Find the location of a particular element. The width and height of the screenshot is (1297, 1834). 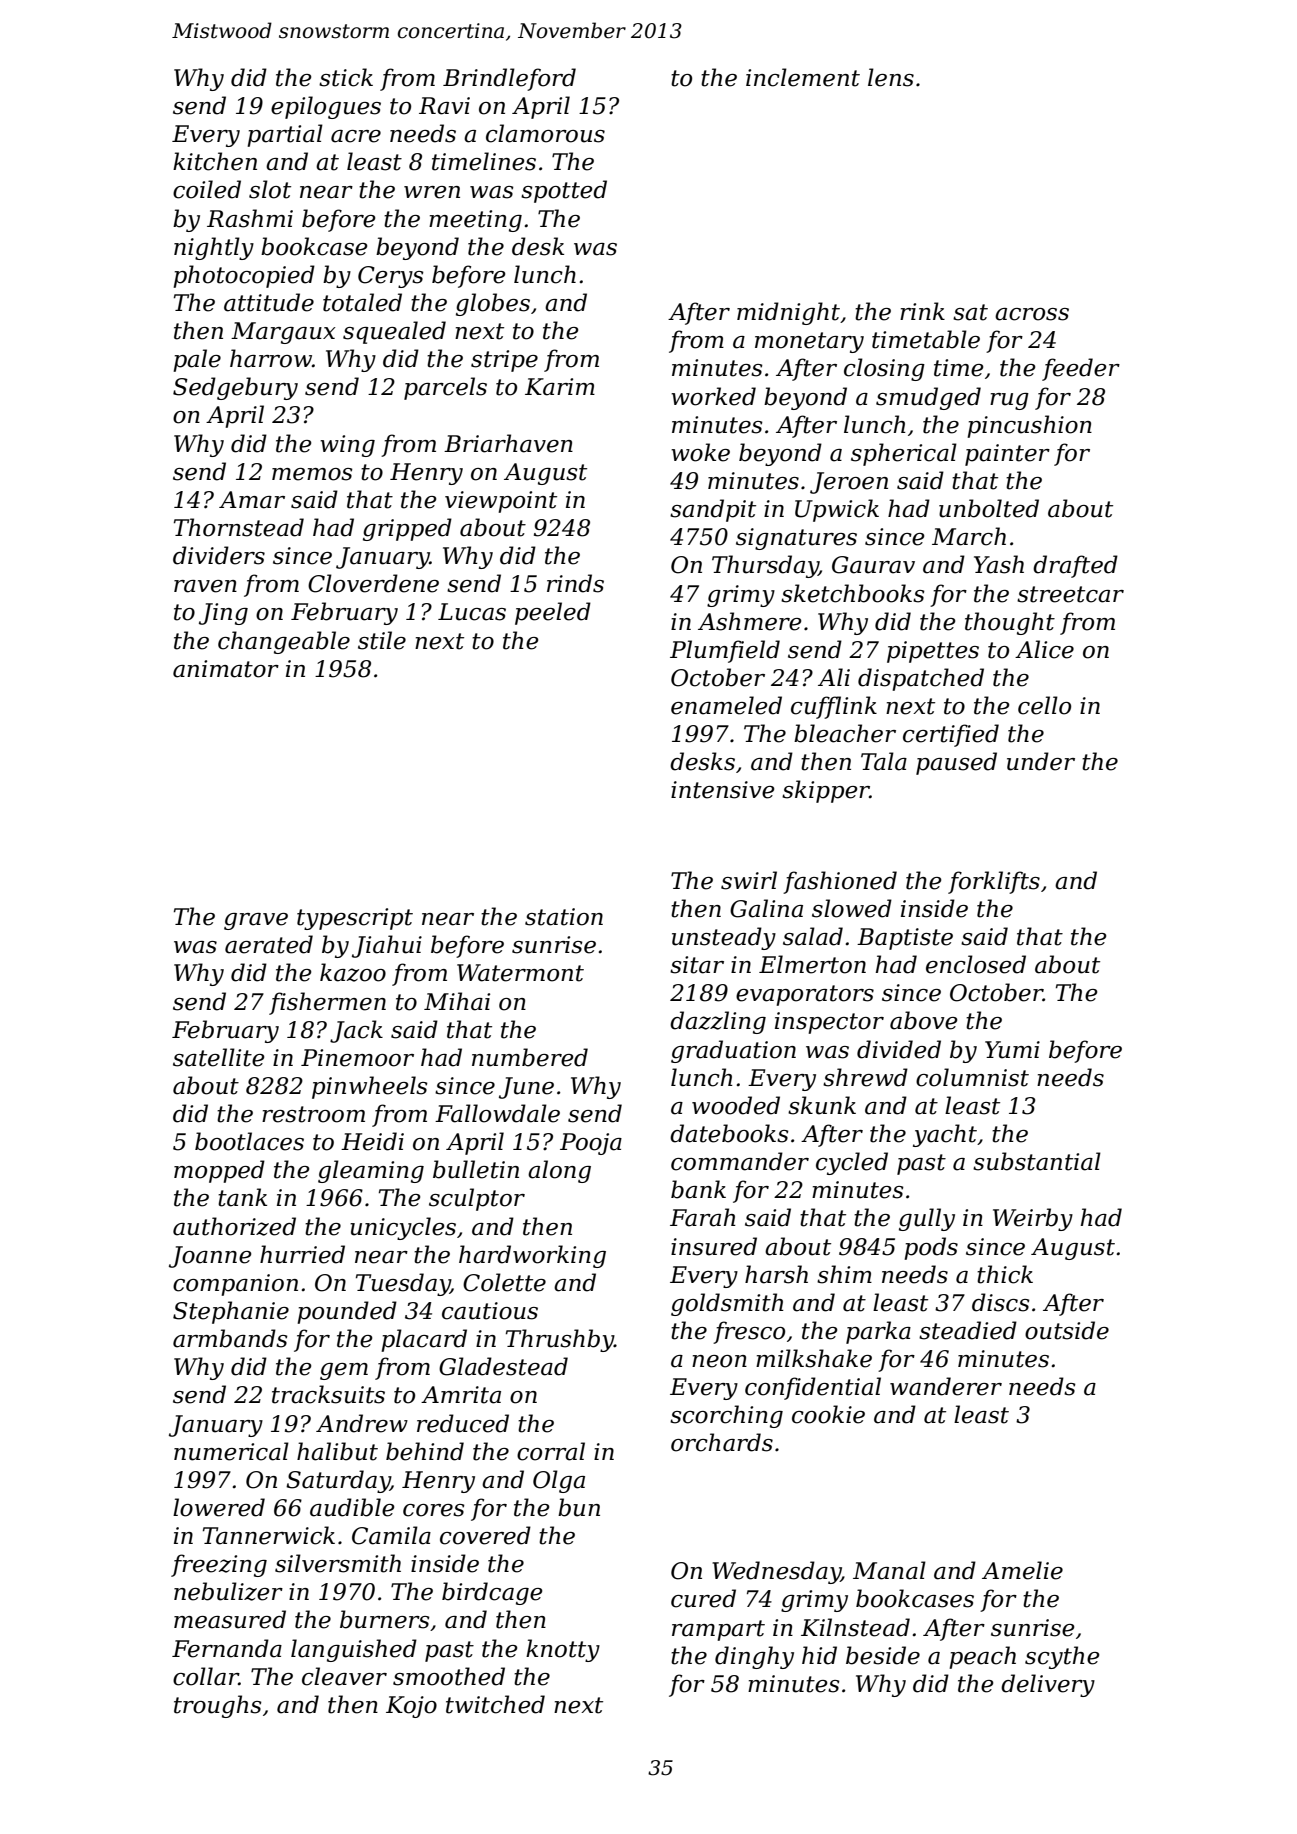

station is located at coordinates (564, 917).
